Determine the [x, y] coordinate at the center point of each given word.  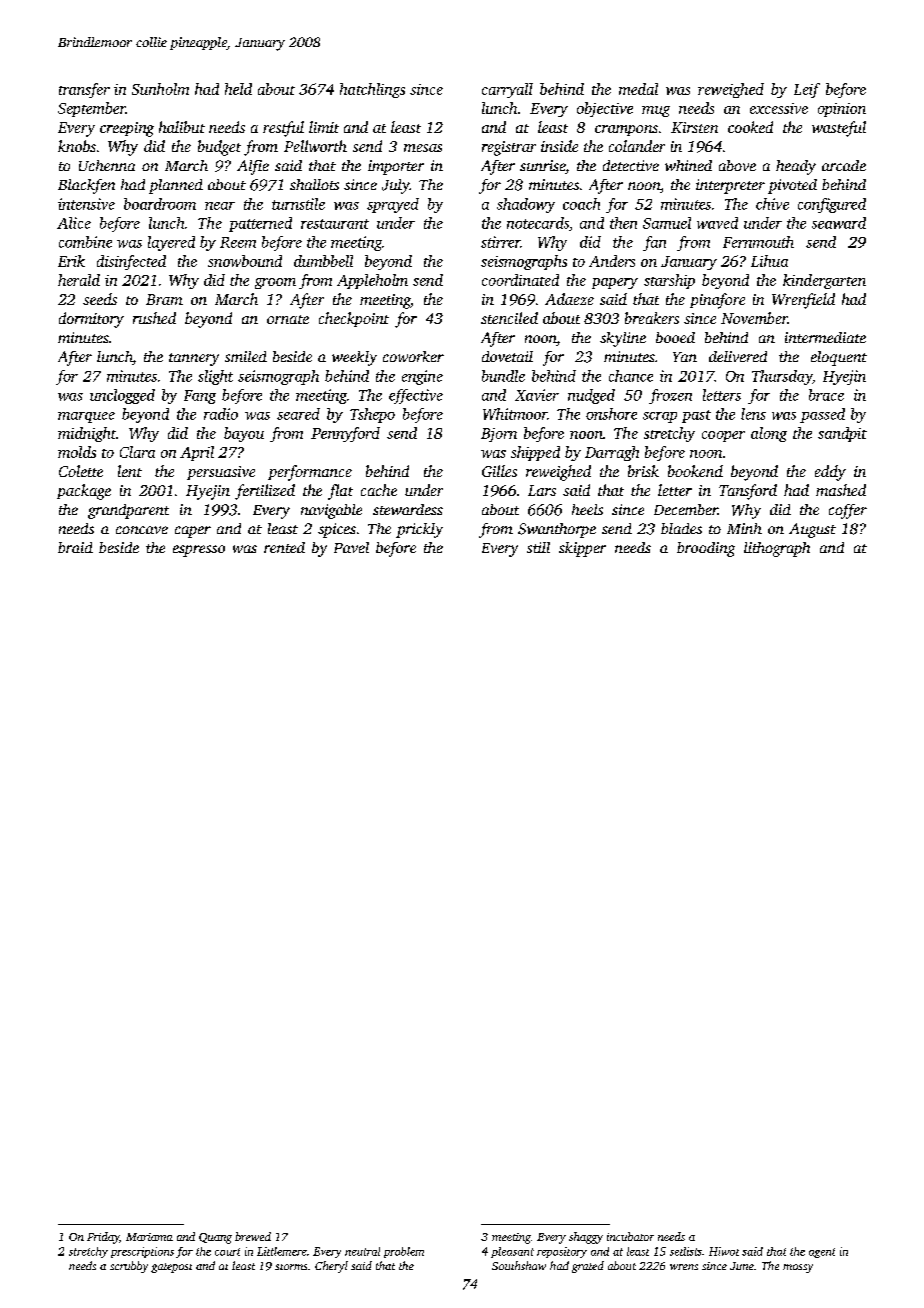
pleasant [512, 1252]
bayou [244, 434]
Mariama [149, 1237]
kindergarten [824, 281]
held [238, 89]
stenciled [509, 318]
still [538, 547]
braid [75, 547]
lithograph [777, 549]
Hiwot [724, 1251]
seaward [839, 223]
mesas [423, 148]
